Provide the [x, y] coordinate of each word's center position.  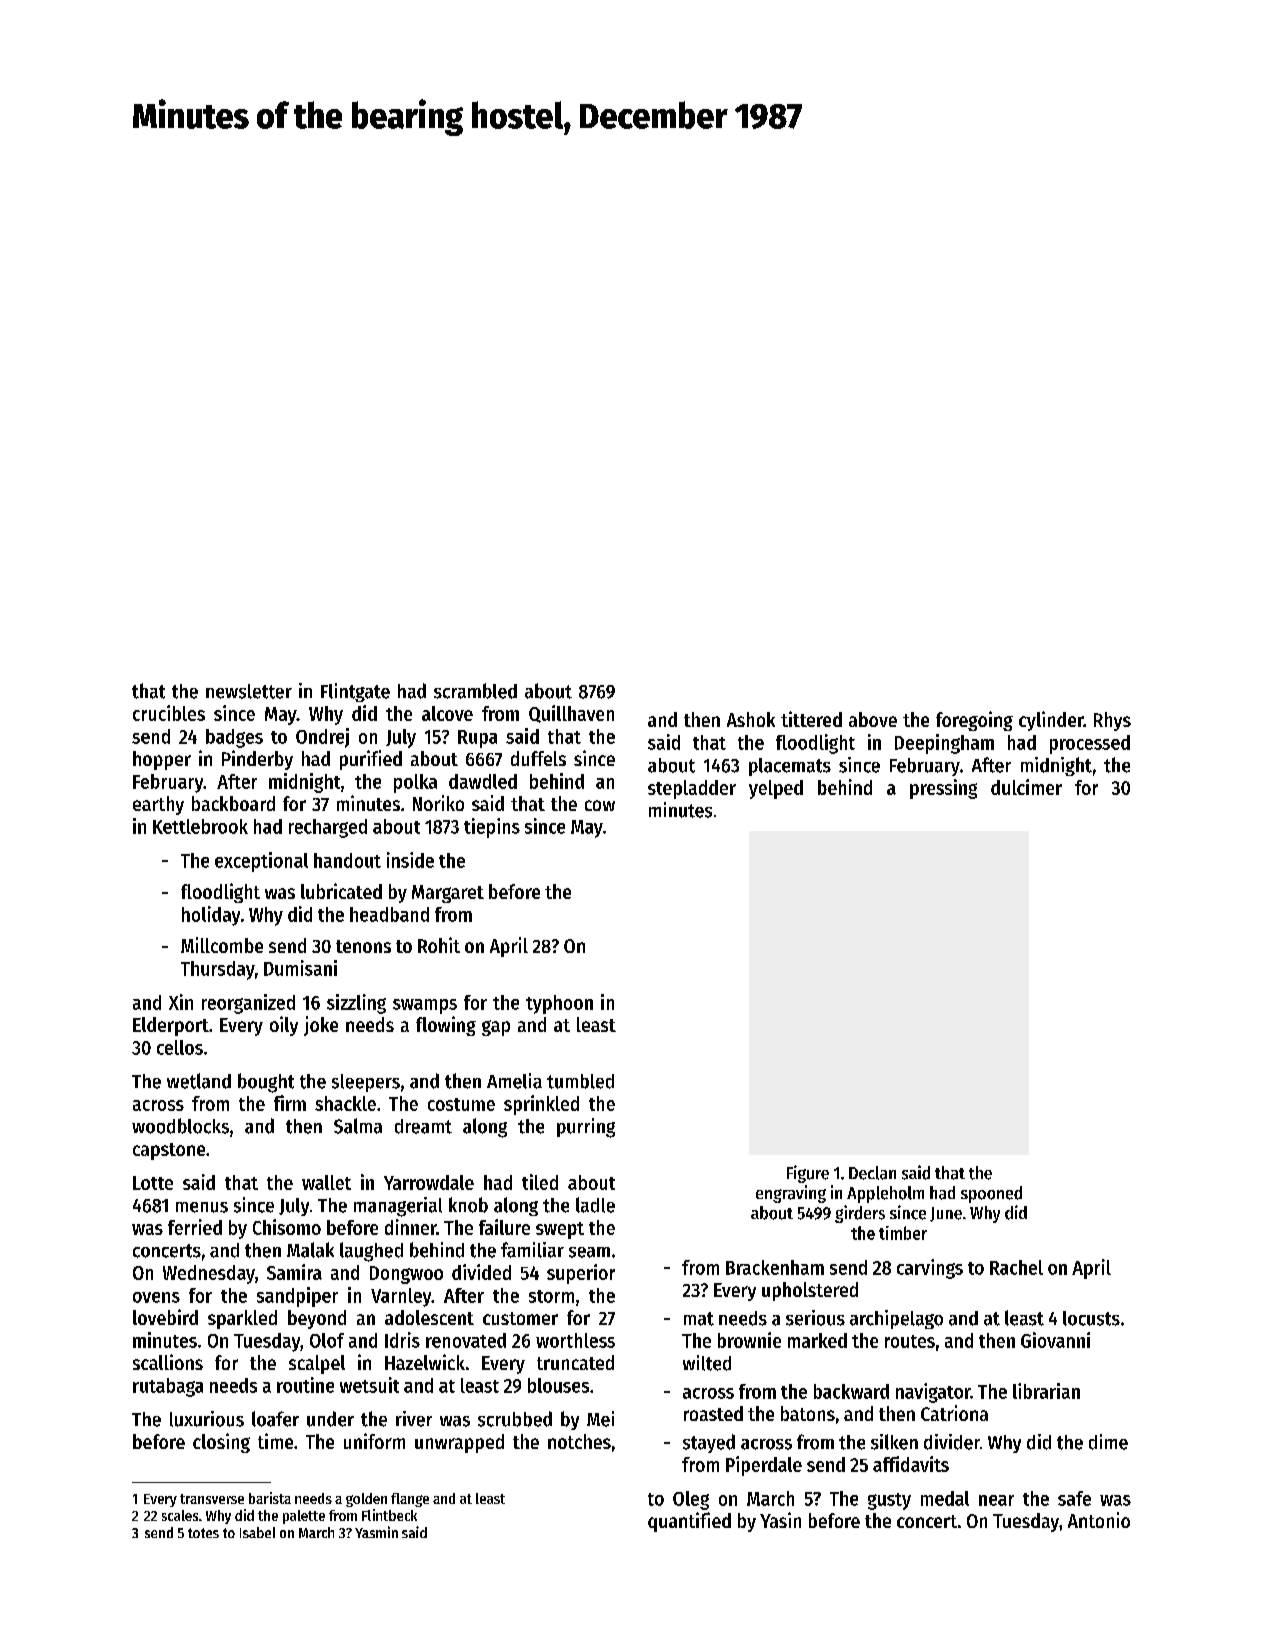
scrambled [475, 691]
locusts [1091, 1318]
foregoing [974, 721]
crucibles [169, 713]
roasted [713, 1413]
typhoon [559, 1004]
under [330, 1419]
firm [290, 1103]
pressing [943, 789]
